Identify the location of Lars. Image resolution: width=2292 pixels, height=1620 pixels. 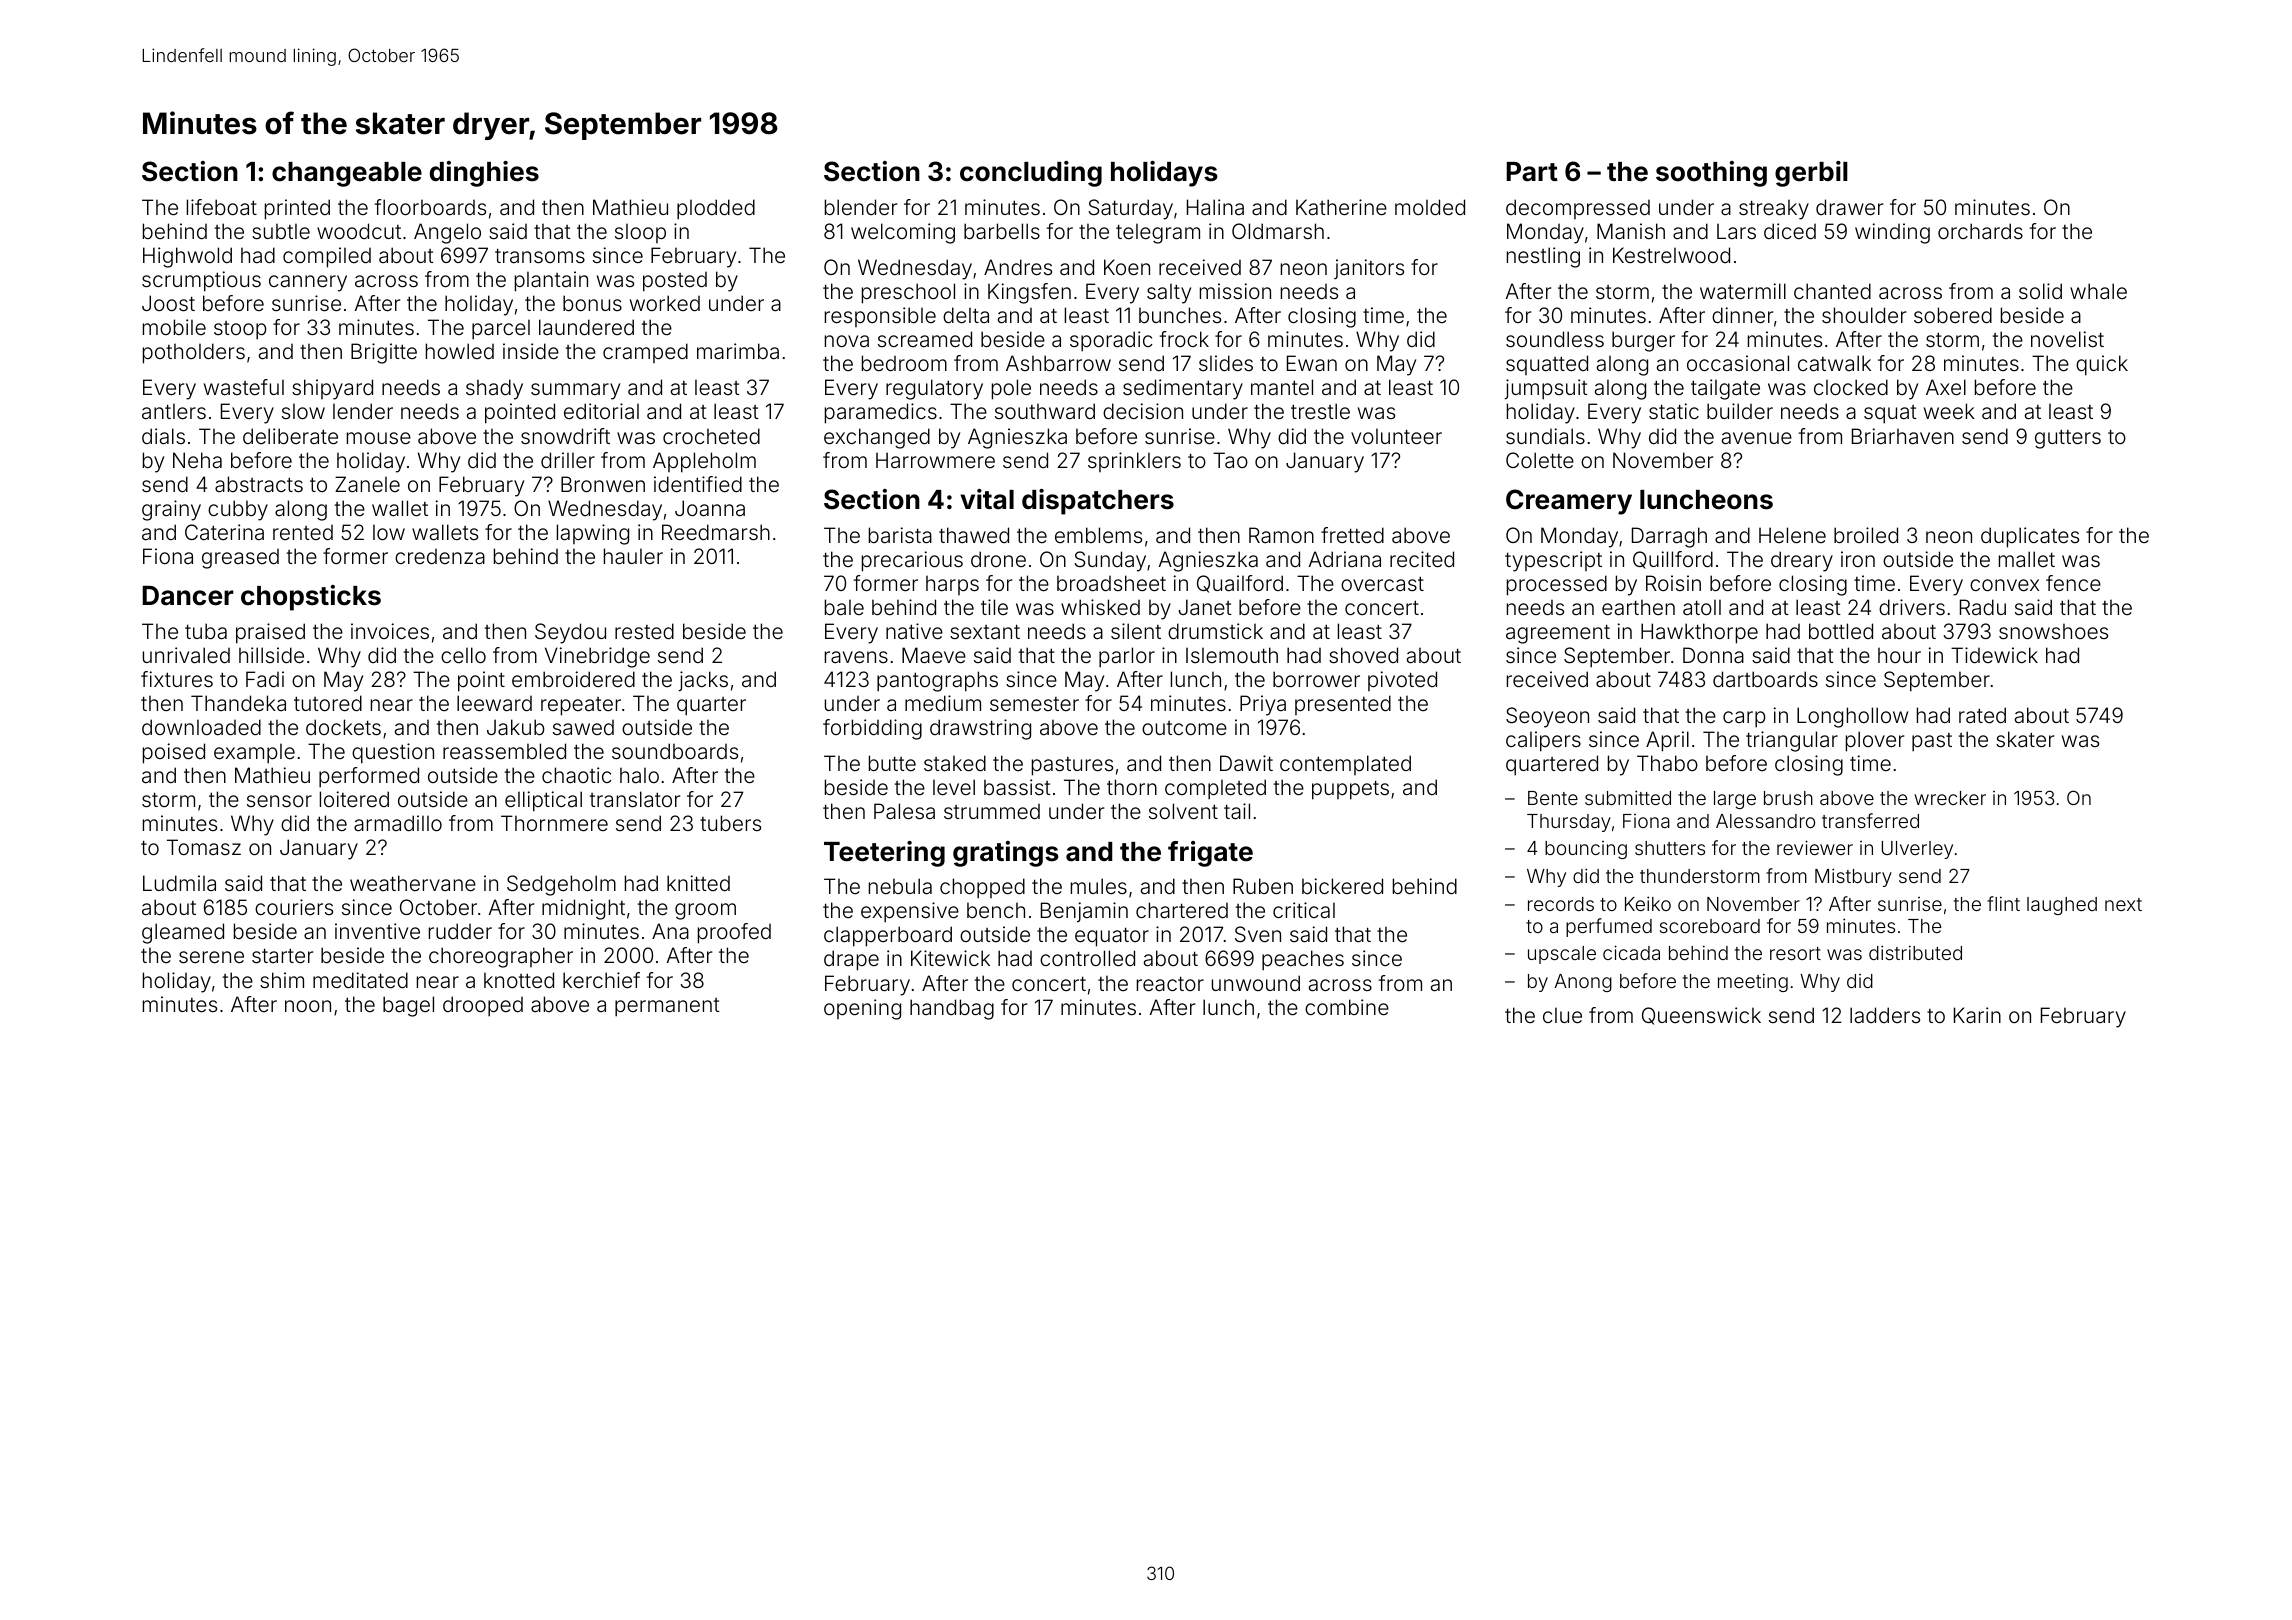
(1736, 231).
